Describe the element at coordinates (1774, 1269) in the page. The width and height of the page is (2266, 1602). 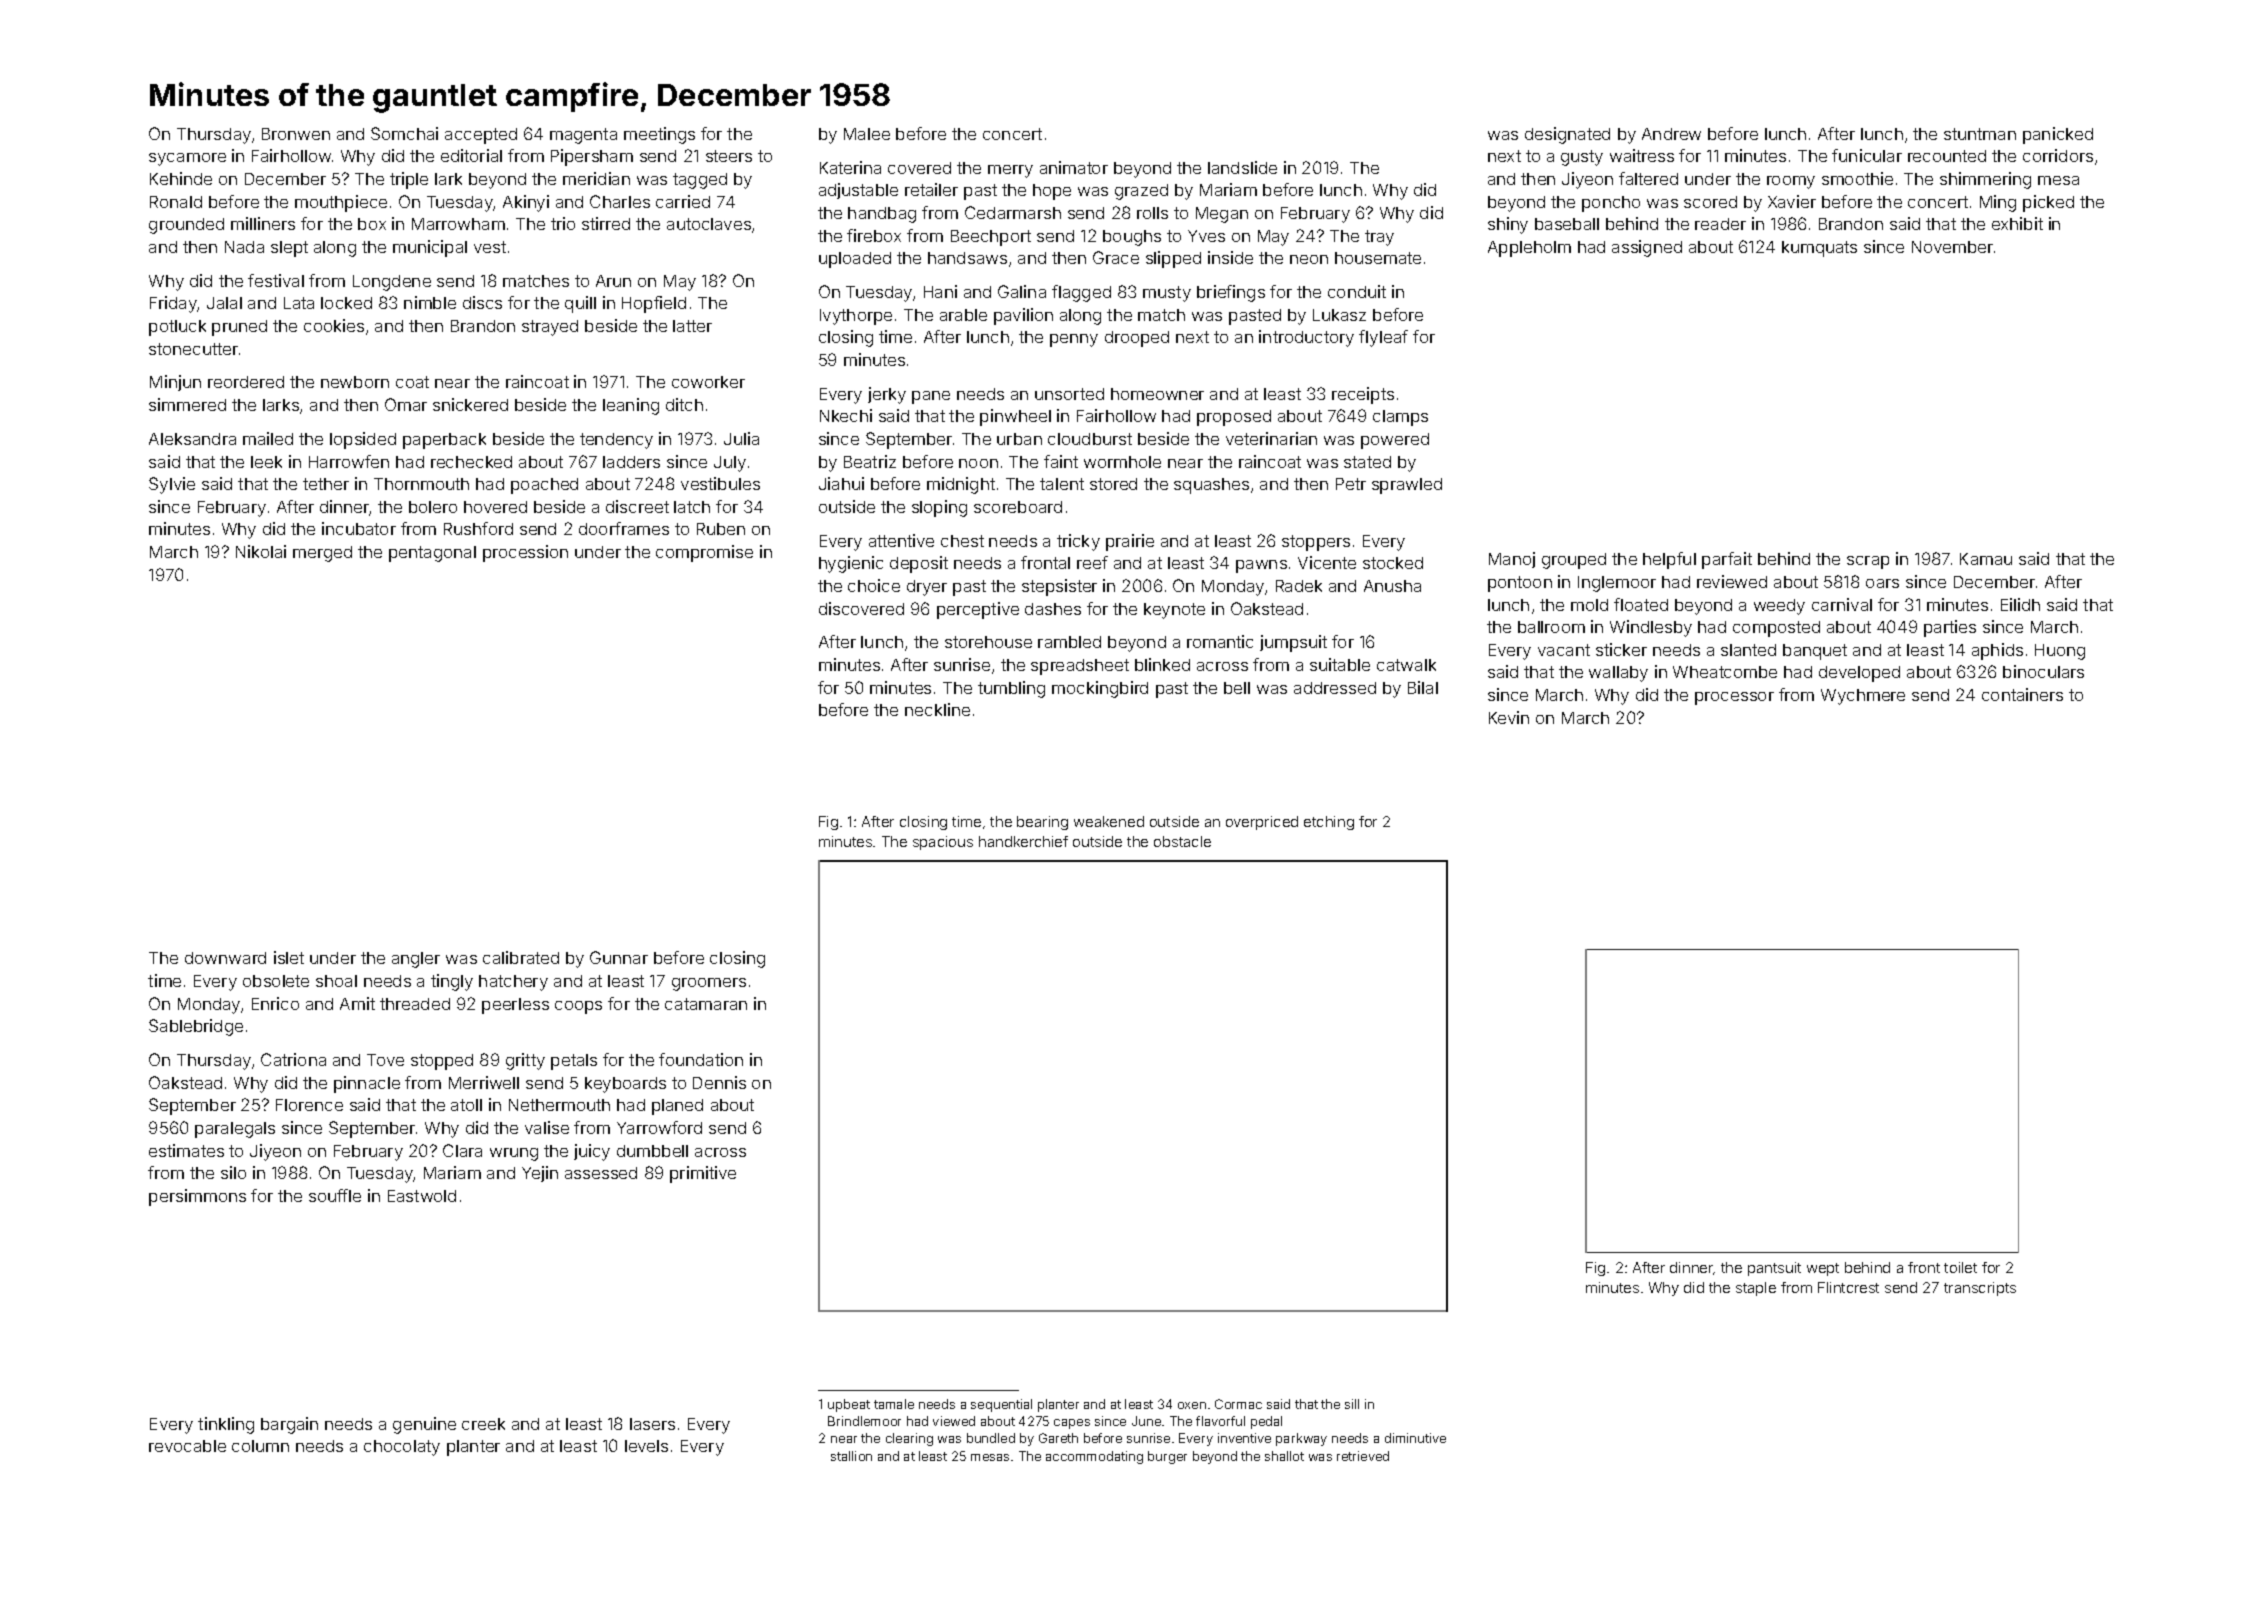
I see `pantsuit` at that location.
